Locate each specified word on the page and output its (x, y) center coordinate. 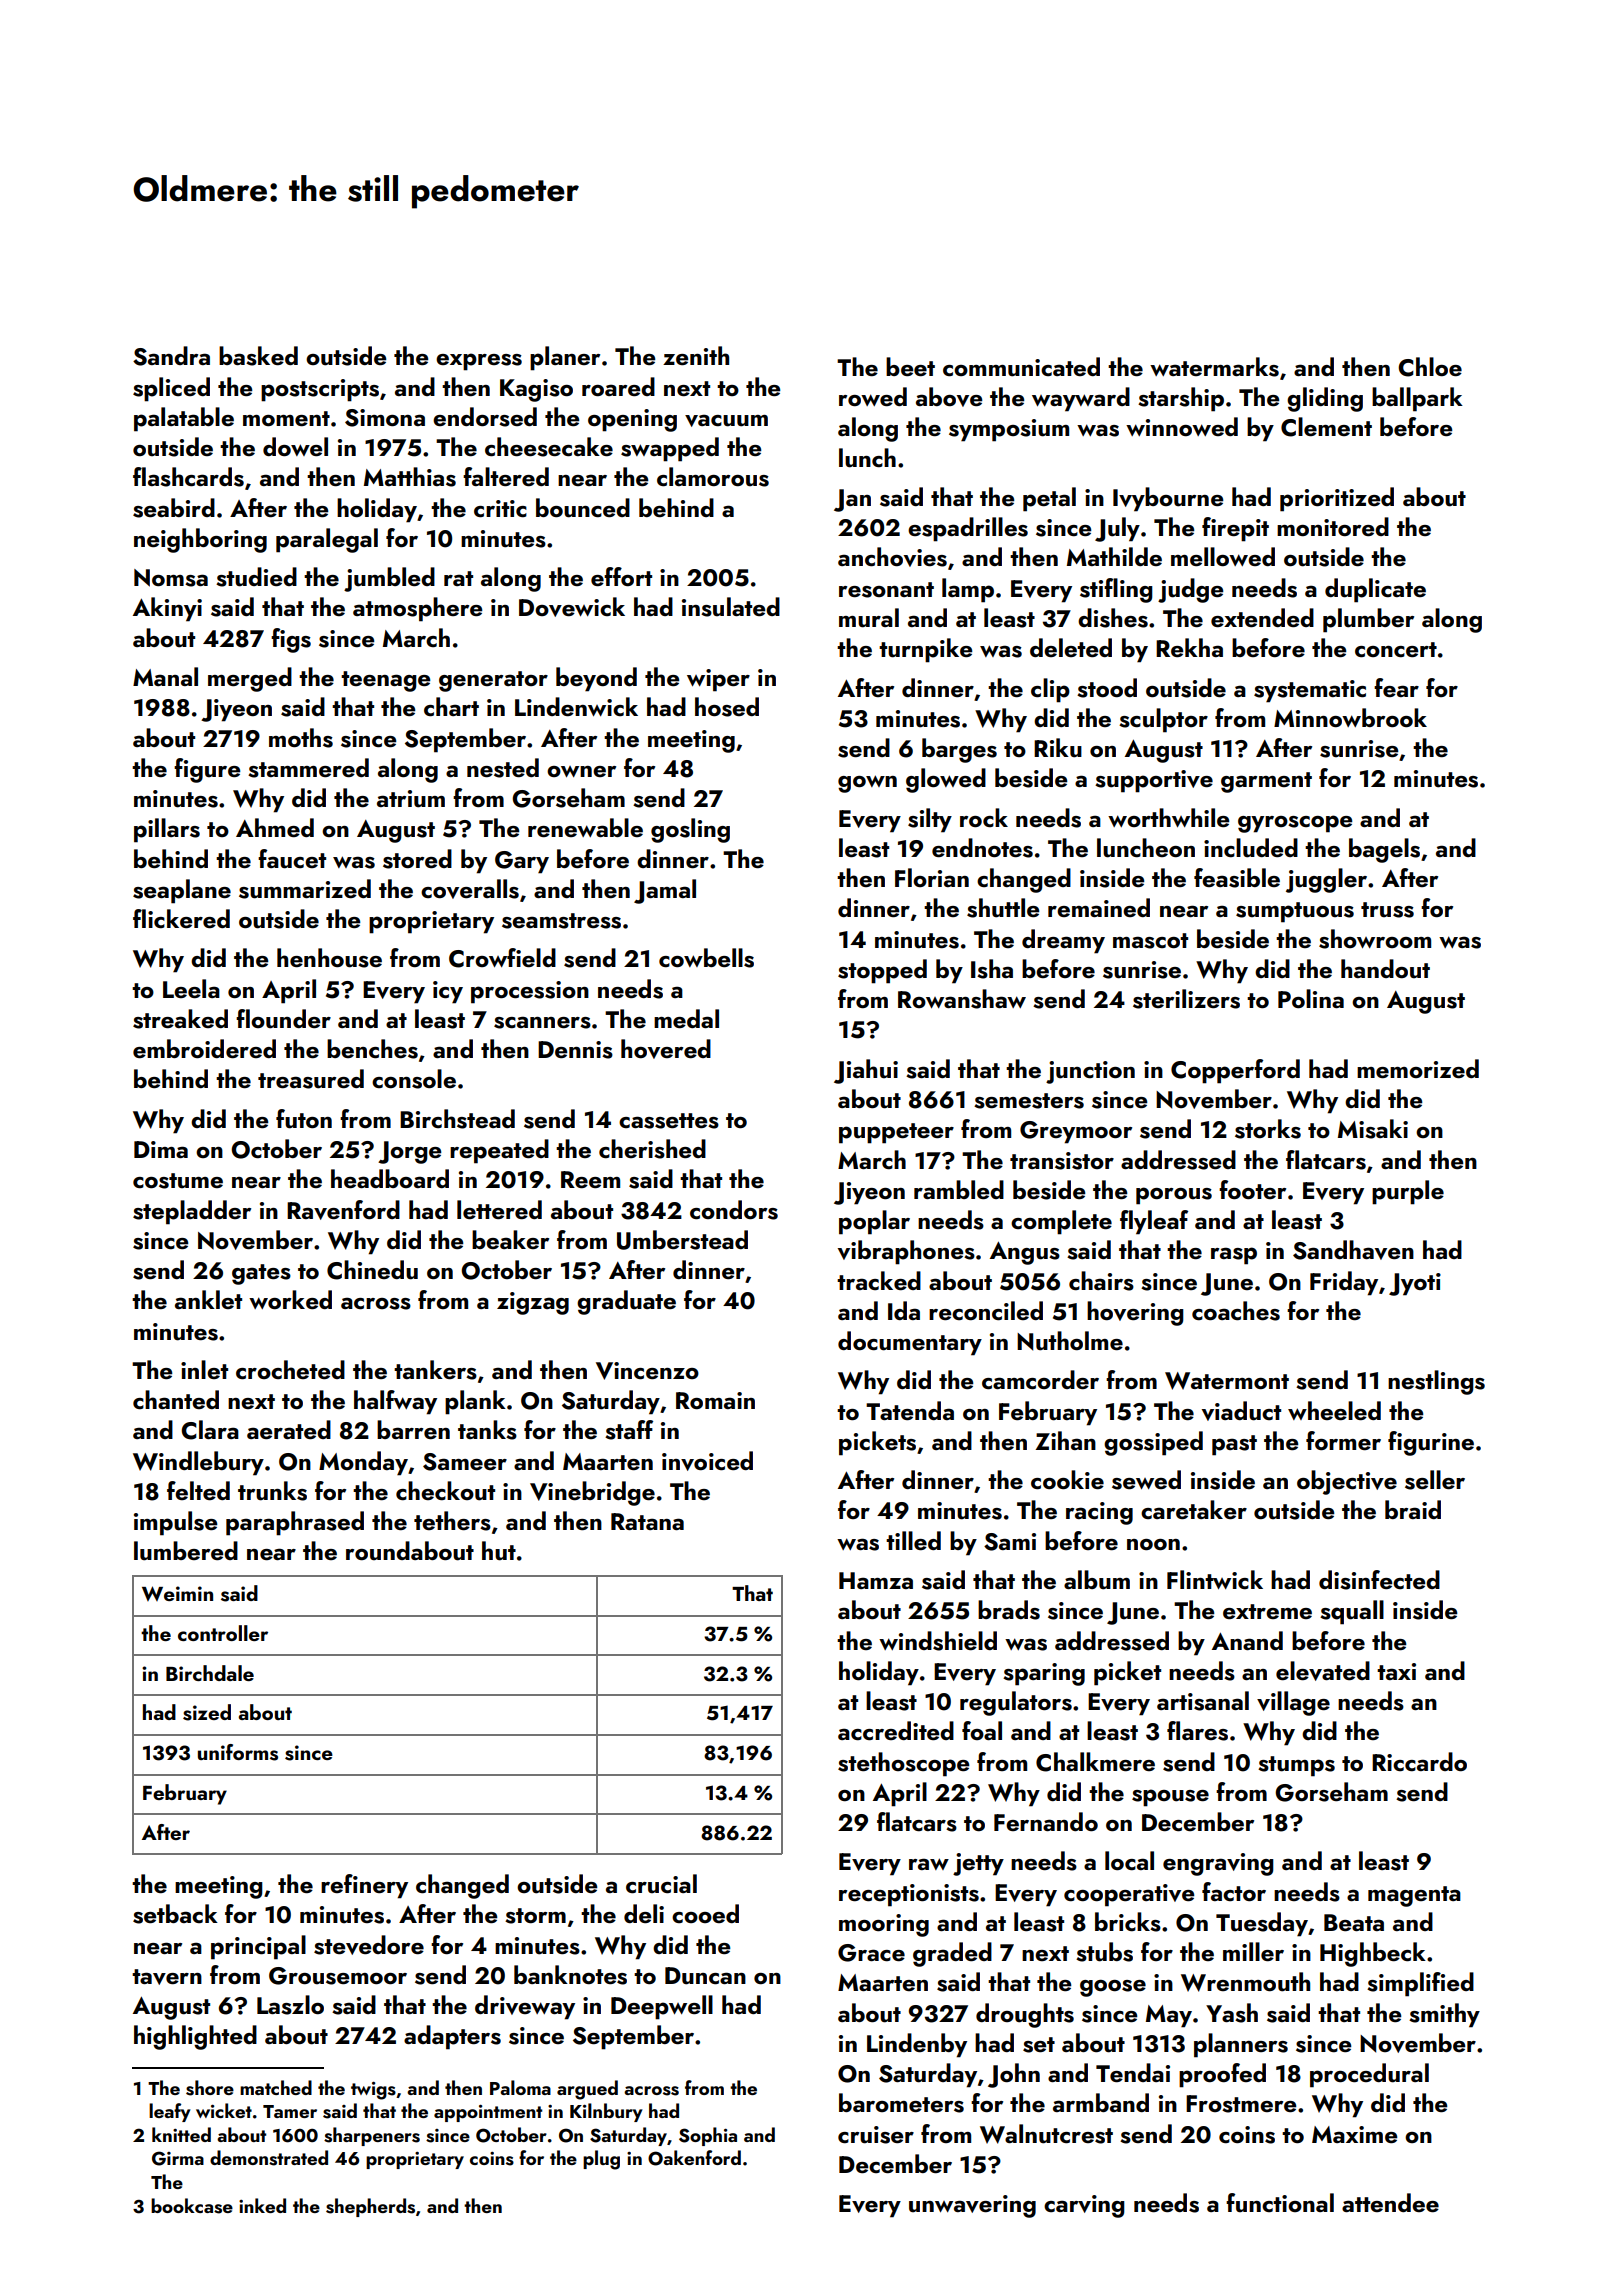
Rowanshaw (962, 999)
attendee (1390, 2202)
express (479, 362)
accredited (896, 1731)
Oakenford (694, 2158)
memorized (1418, 1068)
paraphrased (295, 1523)
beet (910, 366)
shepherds (370, 2207)
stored (417, 859)
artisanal (1203, 1701)
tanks (487, 1430)
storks (1268, 1129)
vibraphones (906, 1252)
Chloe (1430, 367)
